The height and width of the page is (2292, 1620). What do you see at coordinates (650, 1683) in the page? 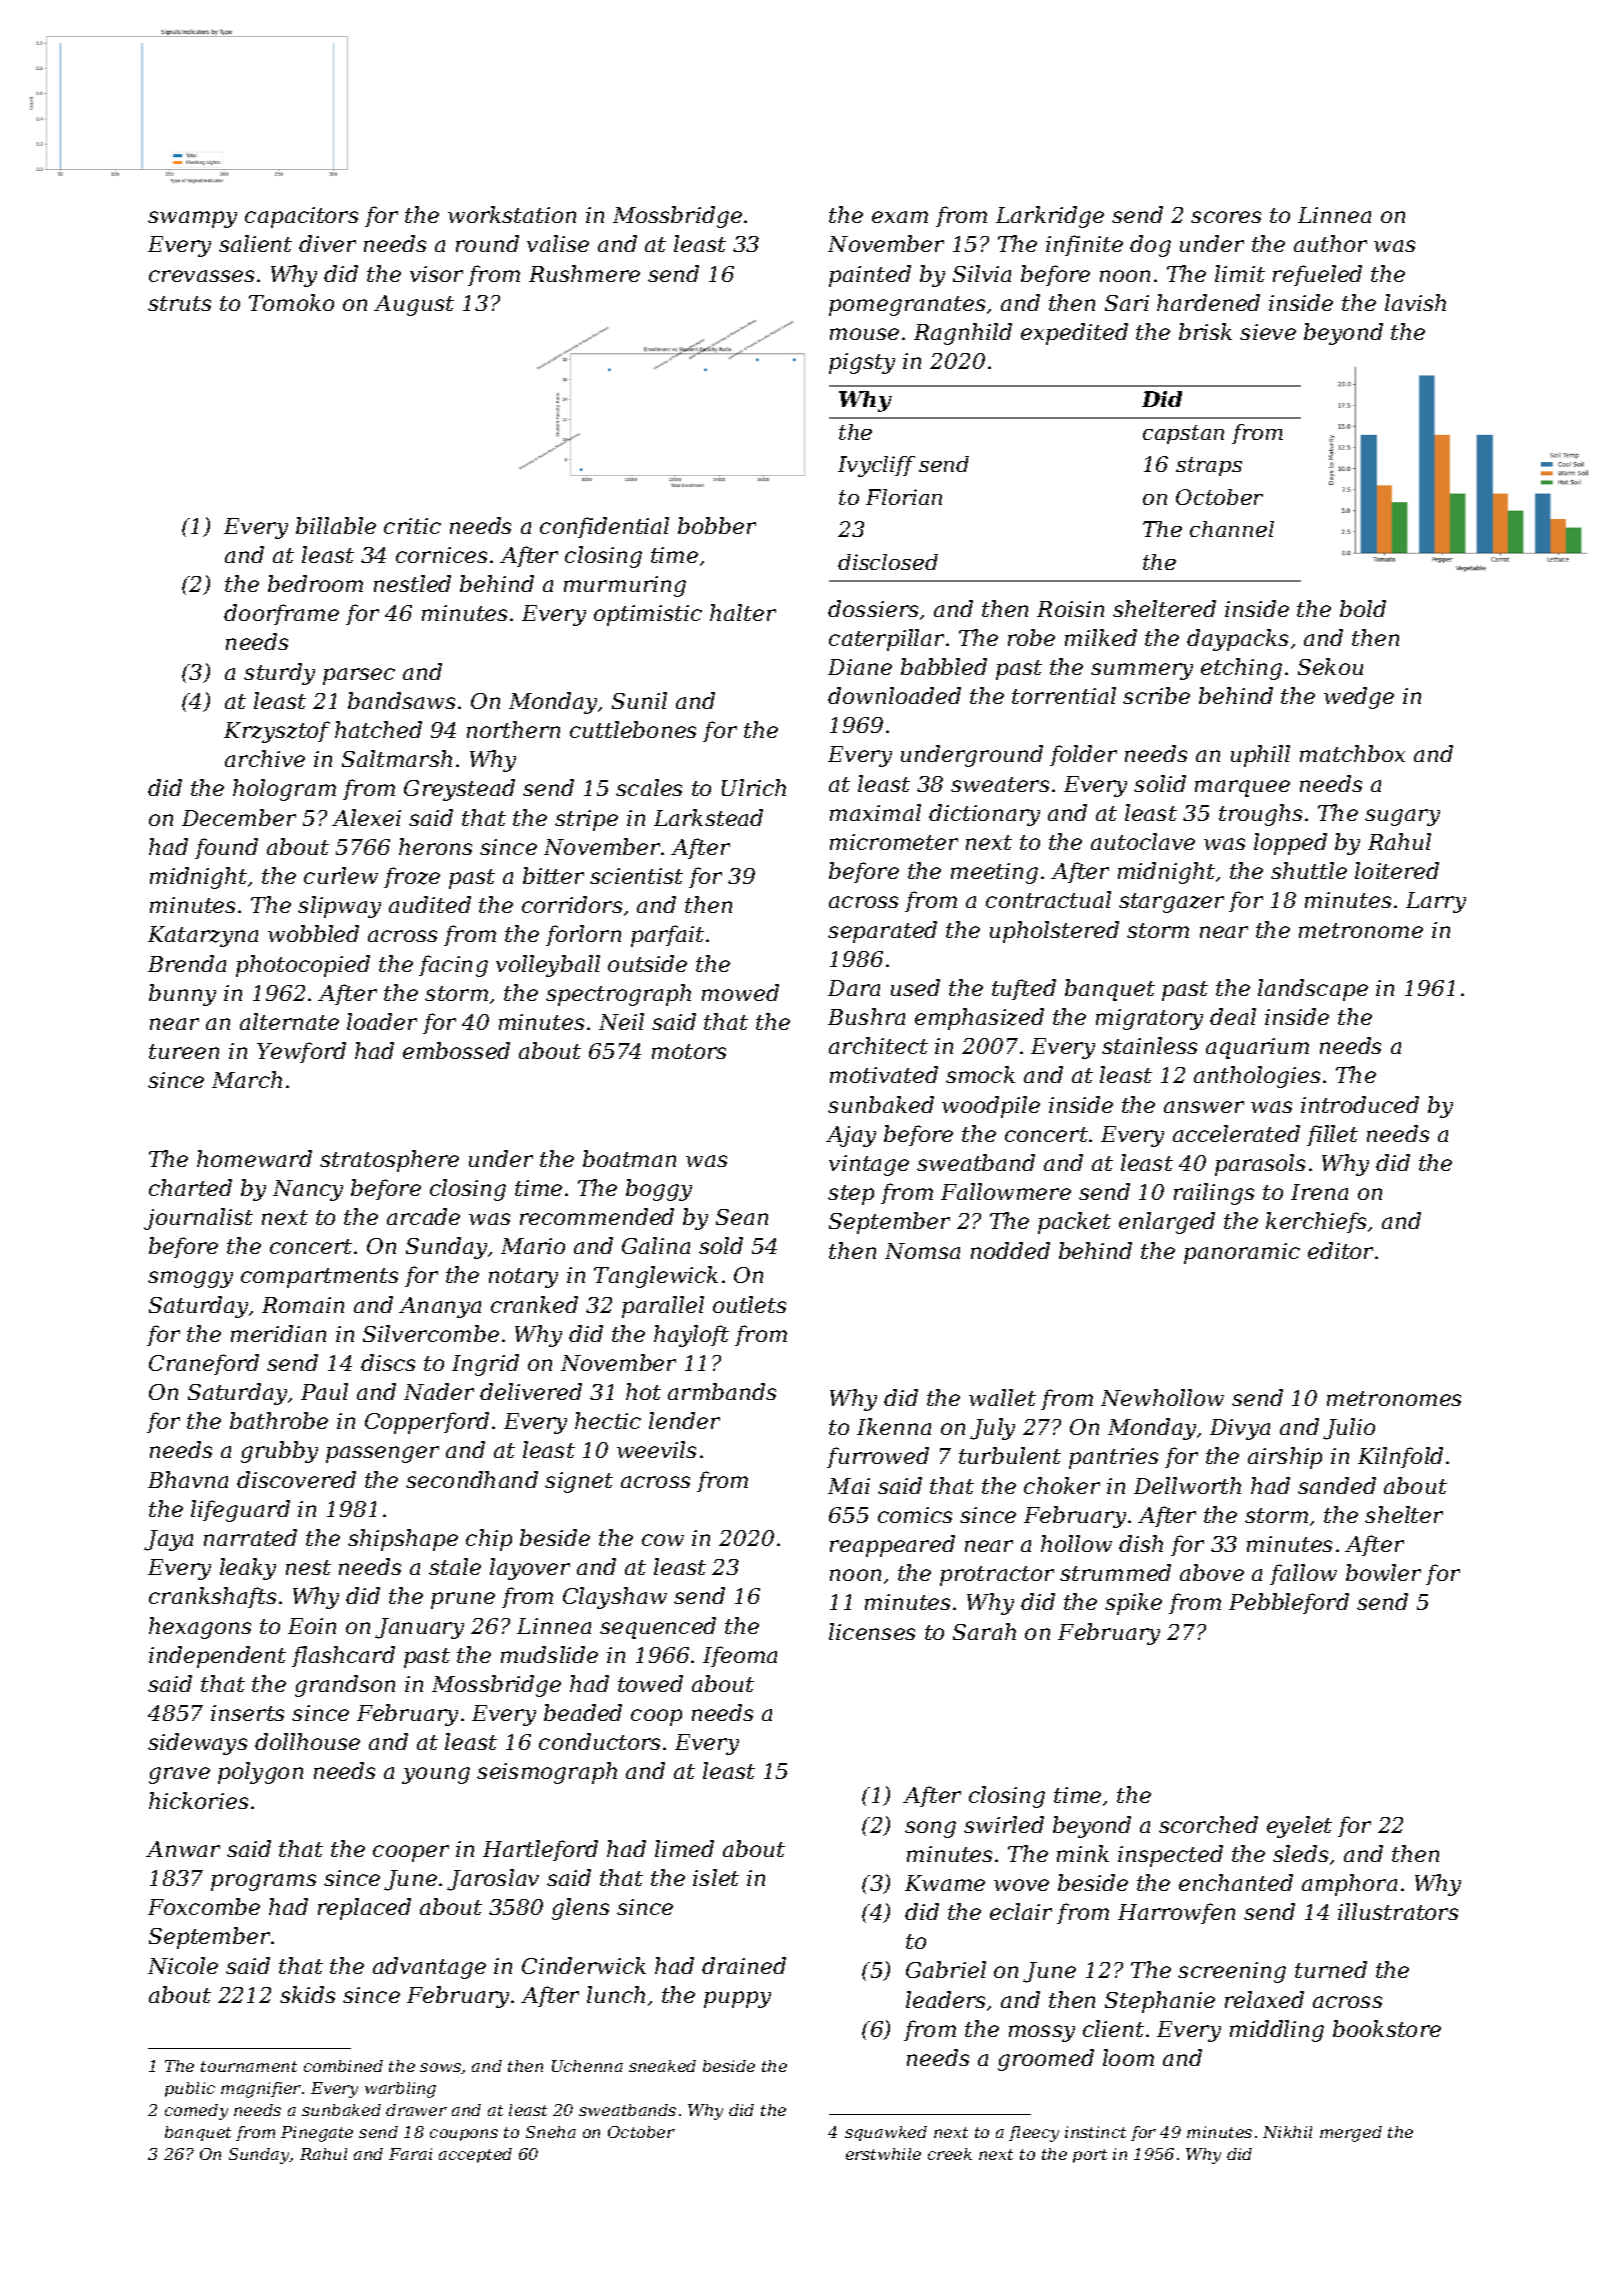
I see `towed` at bounding box center [650, 1683].
